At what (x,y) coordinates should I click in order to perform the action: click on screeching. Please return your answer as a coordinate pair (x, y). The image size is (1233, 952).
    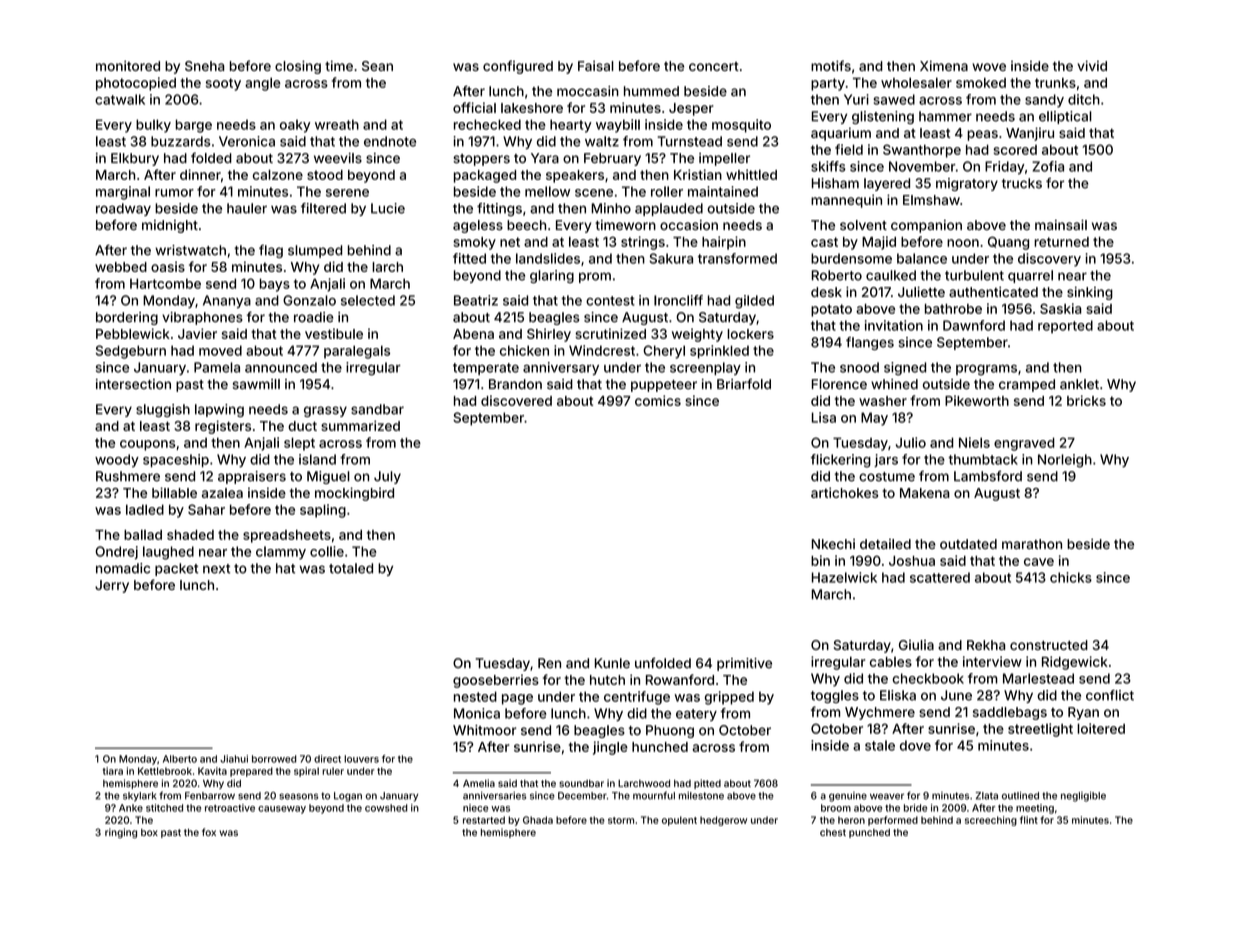
    Looking at the image, I should click on (991, 821).
